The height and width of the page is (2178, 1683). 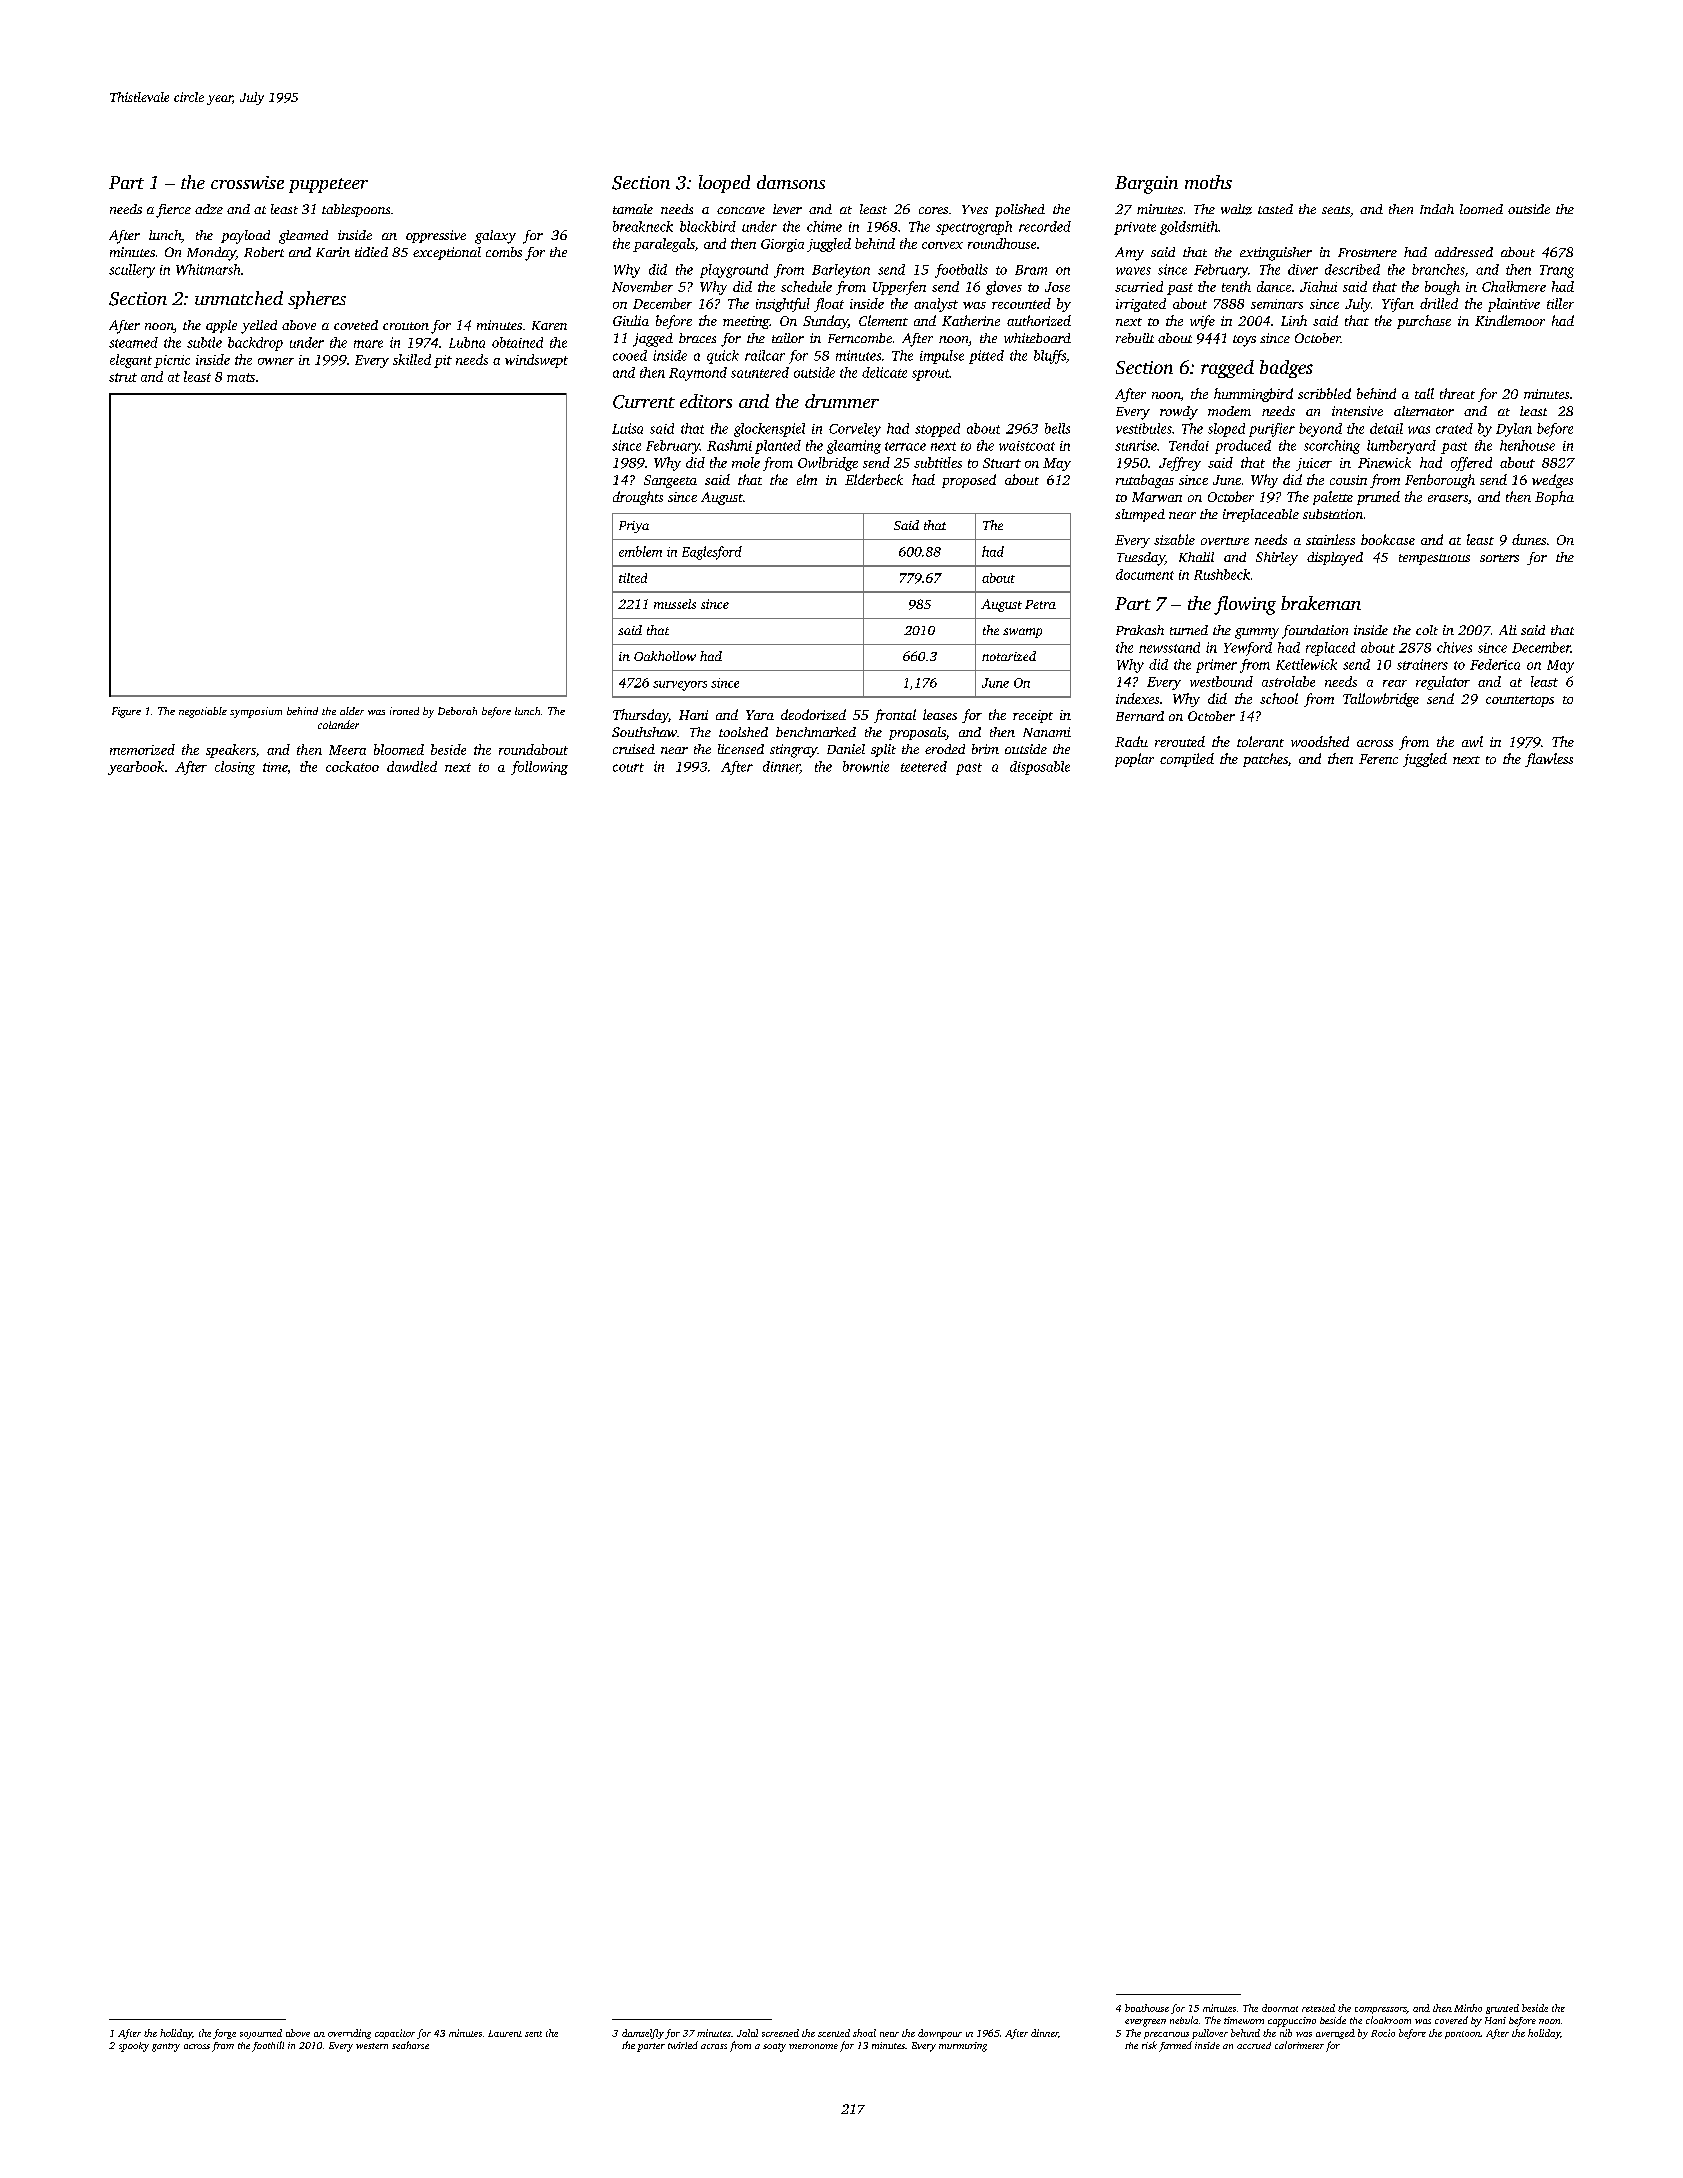 I want to click on tempestuous, so click(x=1434, y=559).
